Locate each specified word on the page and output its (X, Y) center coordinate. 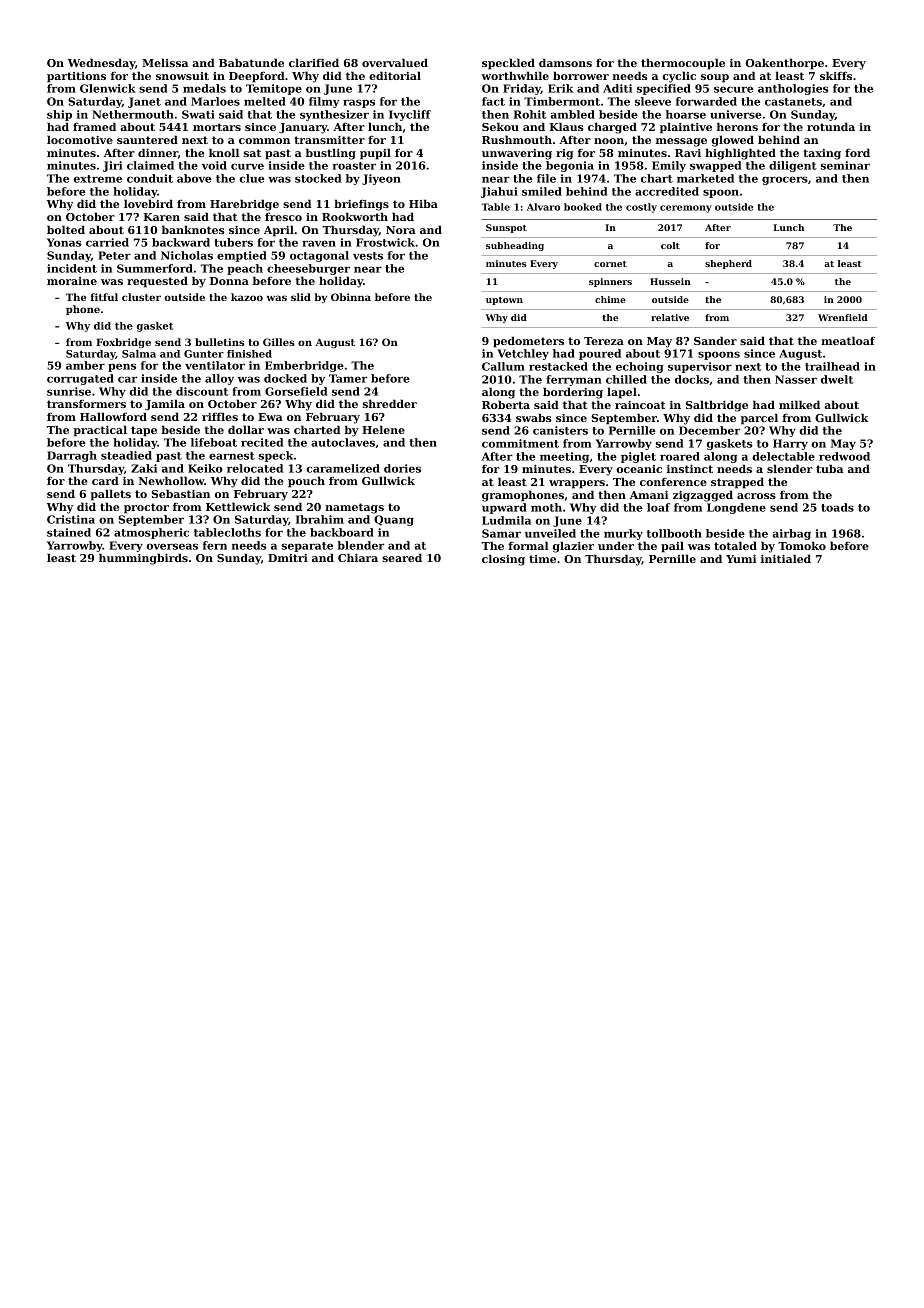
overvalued (395, 62)
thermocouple (683, 64)
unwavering (517, 154)
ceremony (686, 209)
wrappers (577, 484)
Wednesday (101, 64)
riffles (220, 416)
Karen (162, 217)
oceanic (639, 469)
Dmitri (288, 558)
